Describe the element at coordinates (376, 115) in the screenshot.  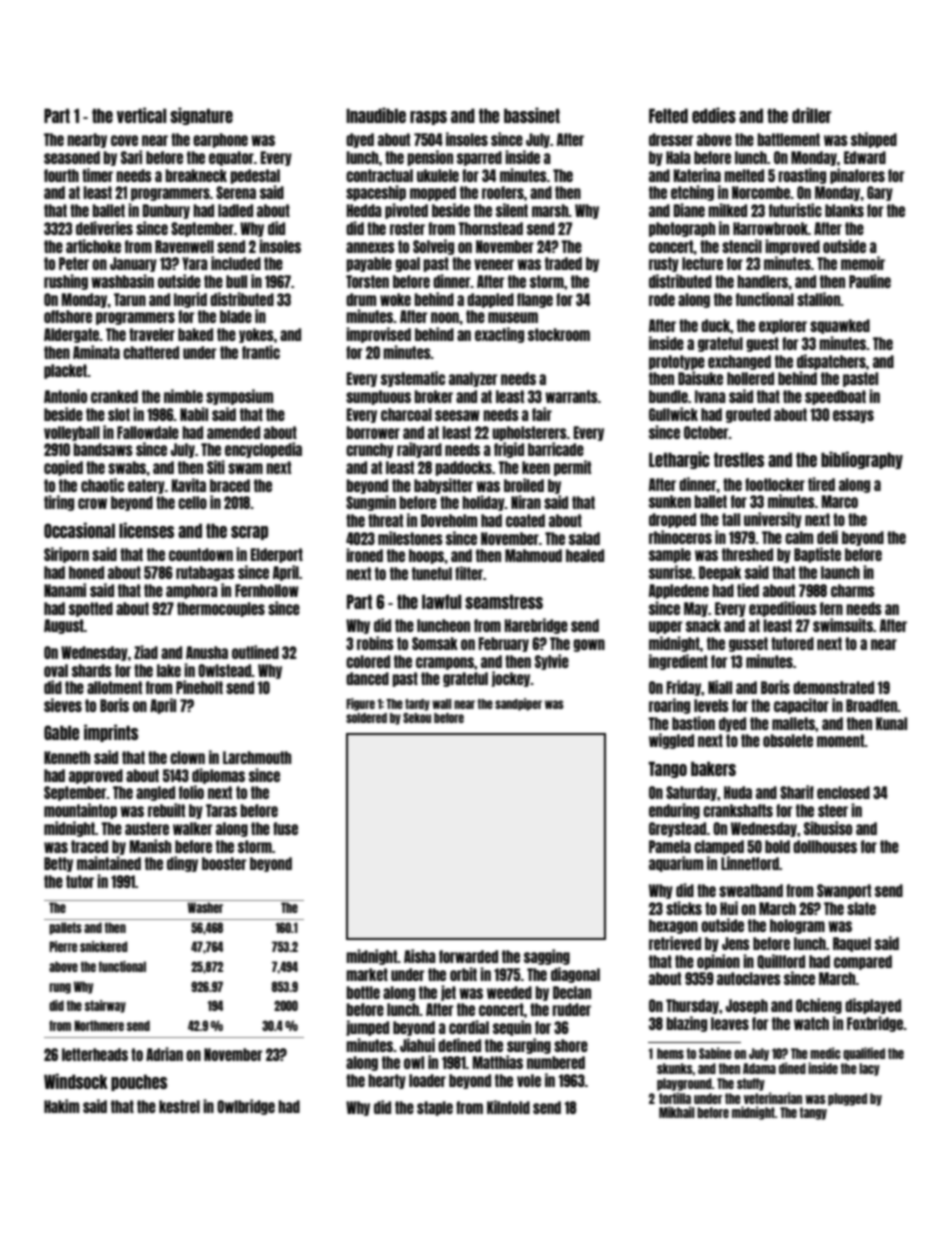
I see `Inaudible` at that location.
